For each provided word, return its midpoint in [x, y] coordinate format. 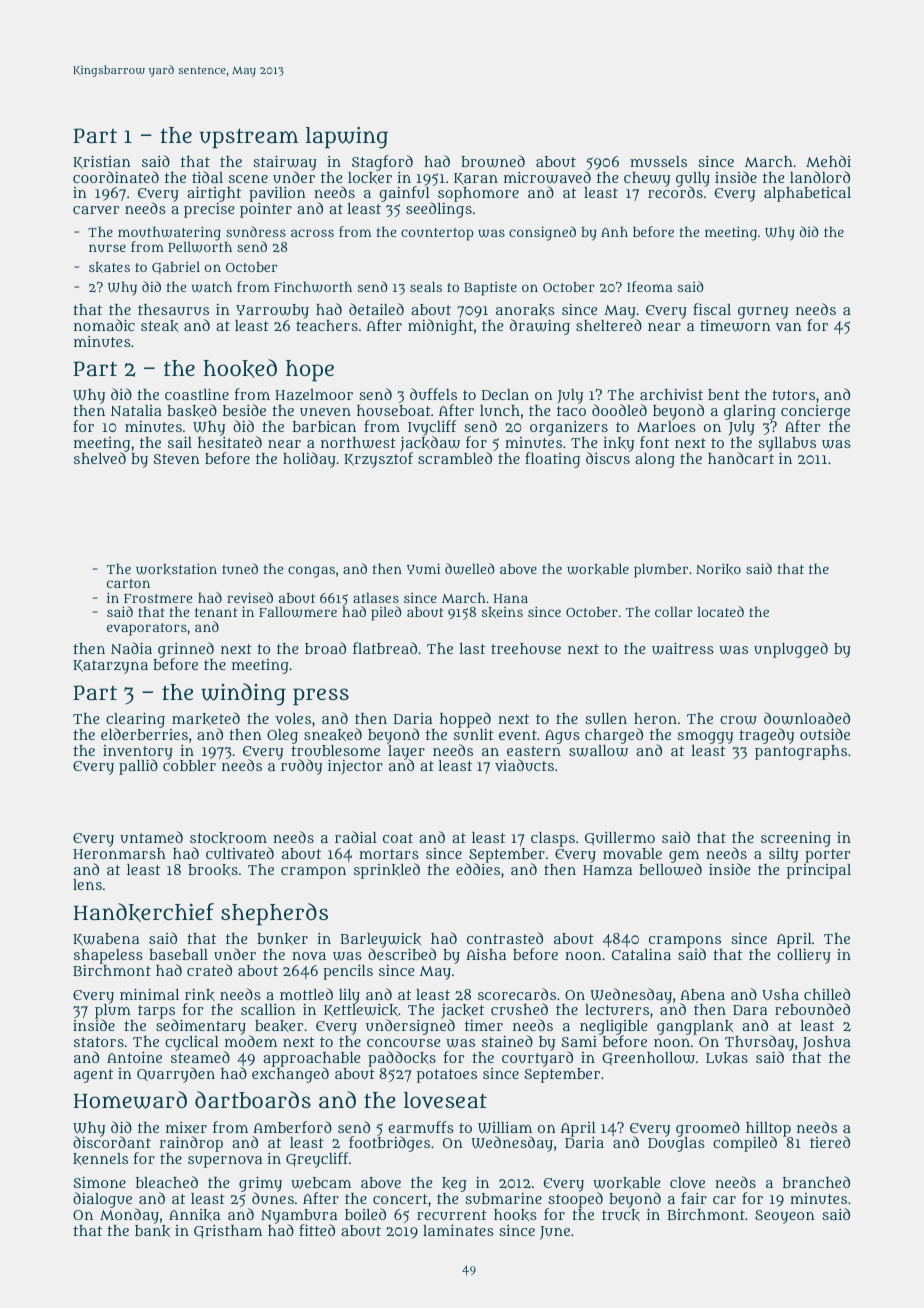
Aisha [486, 954]
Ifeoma [650, 286]
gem [684, 857]
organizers [569, 428]
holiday [309, 460]
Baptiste [490, 289]
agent [93, 1076]
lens [87, 884]
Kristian [102, 162]
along [655, 460]
